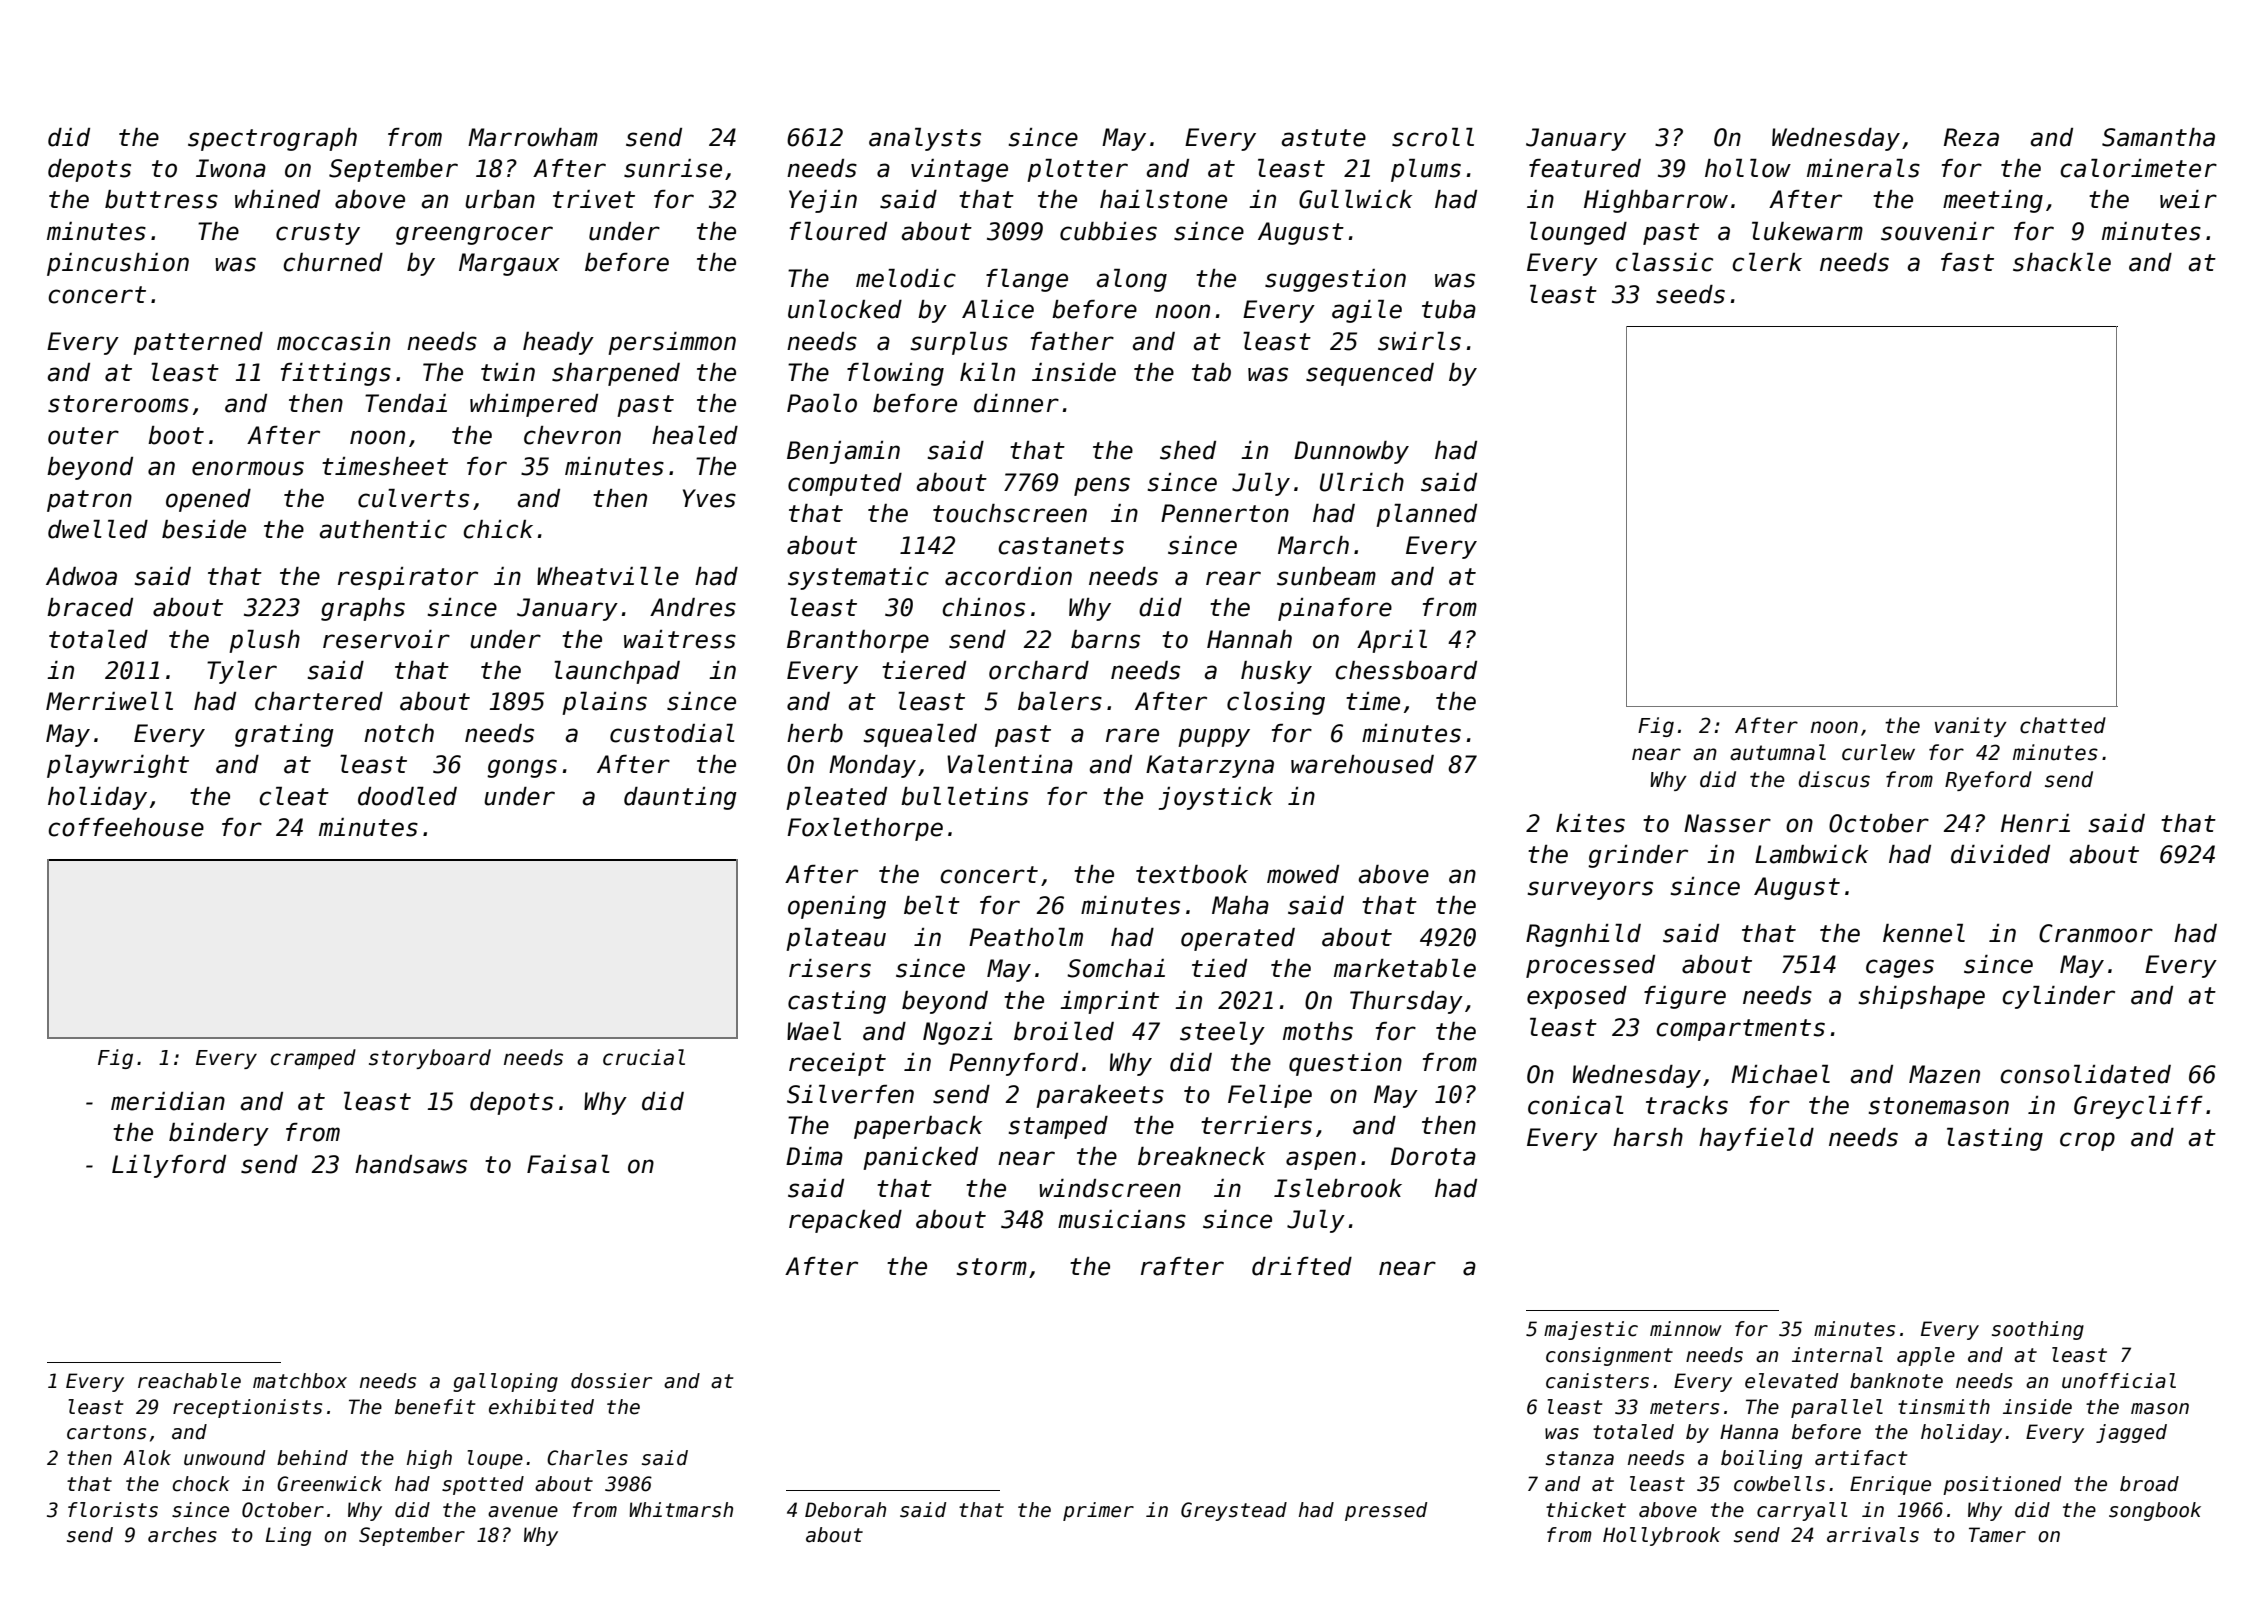  Describe the element at coordinates (2062, 262) in the screenshot. I see `shackle` at that location.
